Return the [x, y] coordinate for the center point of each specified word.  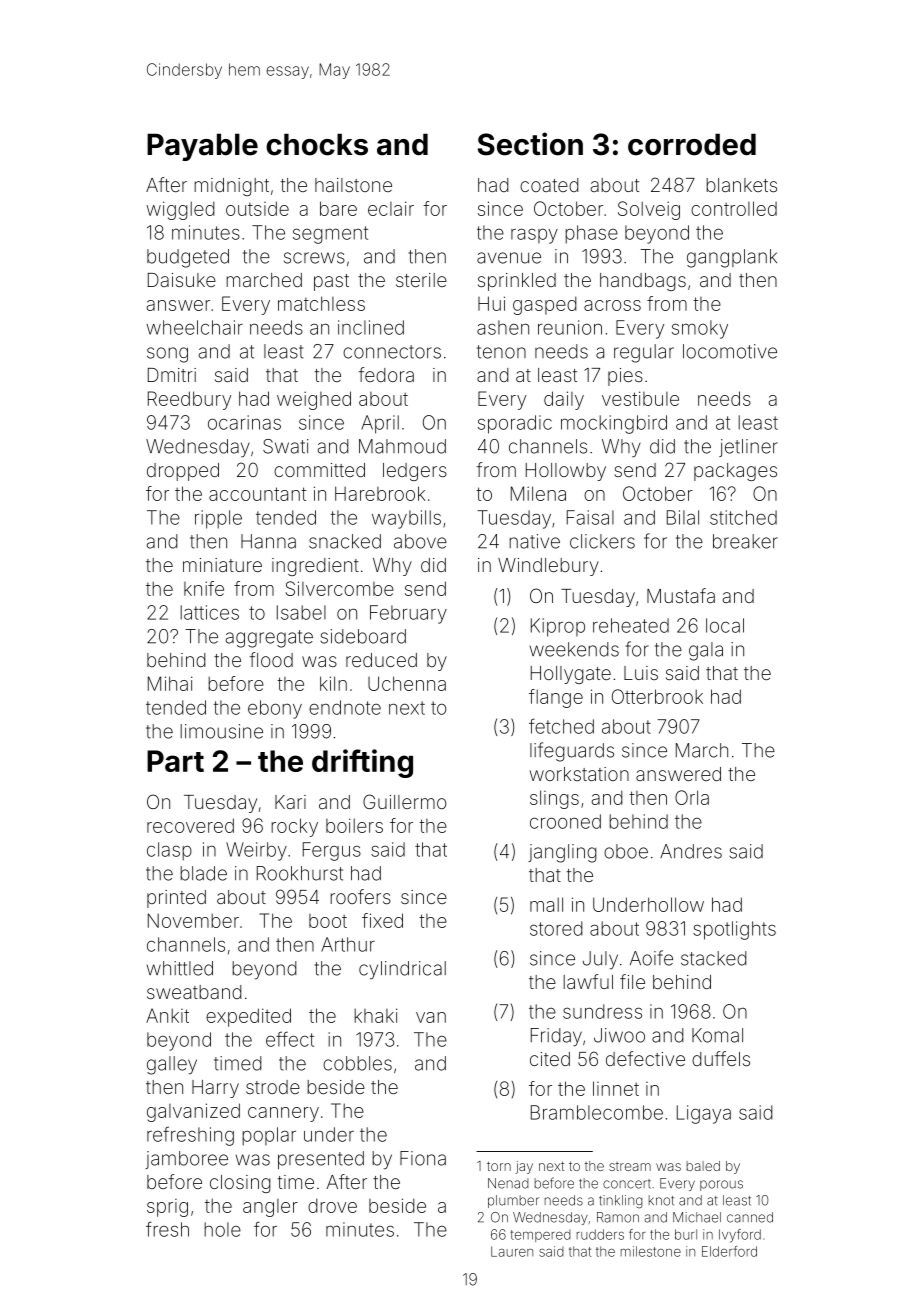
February [408, 614]
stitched [743, 517]
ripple [218, 519]
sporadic [515, 424]
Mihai [170, 683]
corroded [692, 144]
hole [222, 1229]
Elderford [729, 1251]
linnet [616, 1088]
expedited [248, 1017]
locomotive [730, 351]
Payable [202, 147]
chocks [317, 144]
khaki [375, 1015]
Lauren [512, 1251]
